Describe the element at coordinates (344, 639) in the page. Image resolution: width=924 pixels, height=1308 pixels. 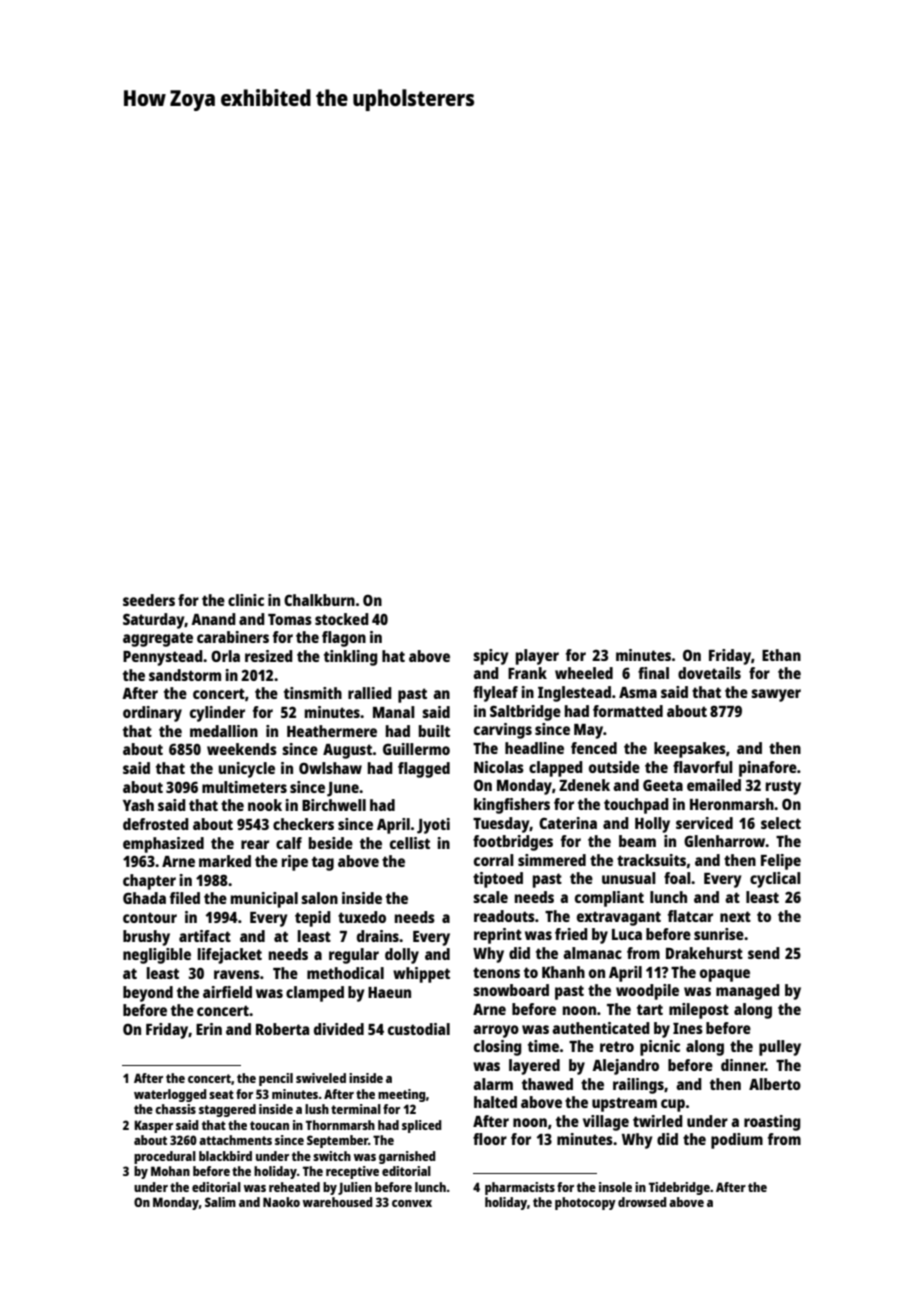
I see `flagon` at that location.
